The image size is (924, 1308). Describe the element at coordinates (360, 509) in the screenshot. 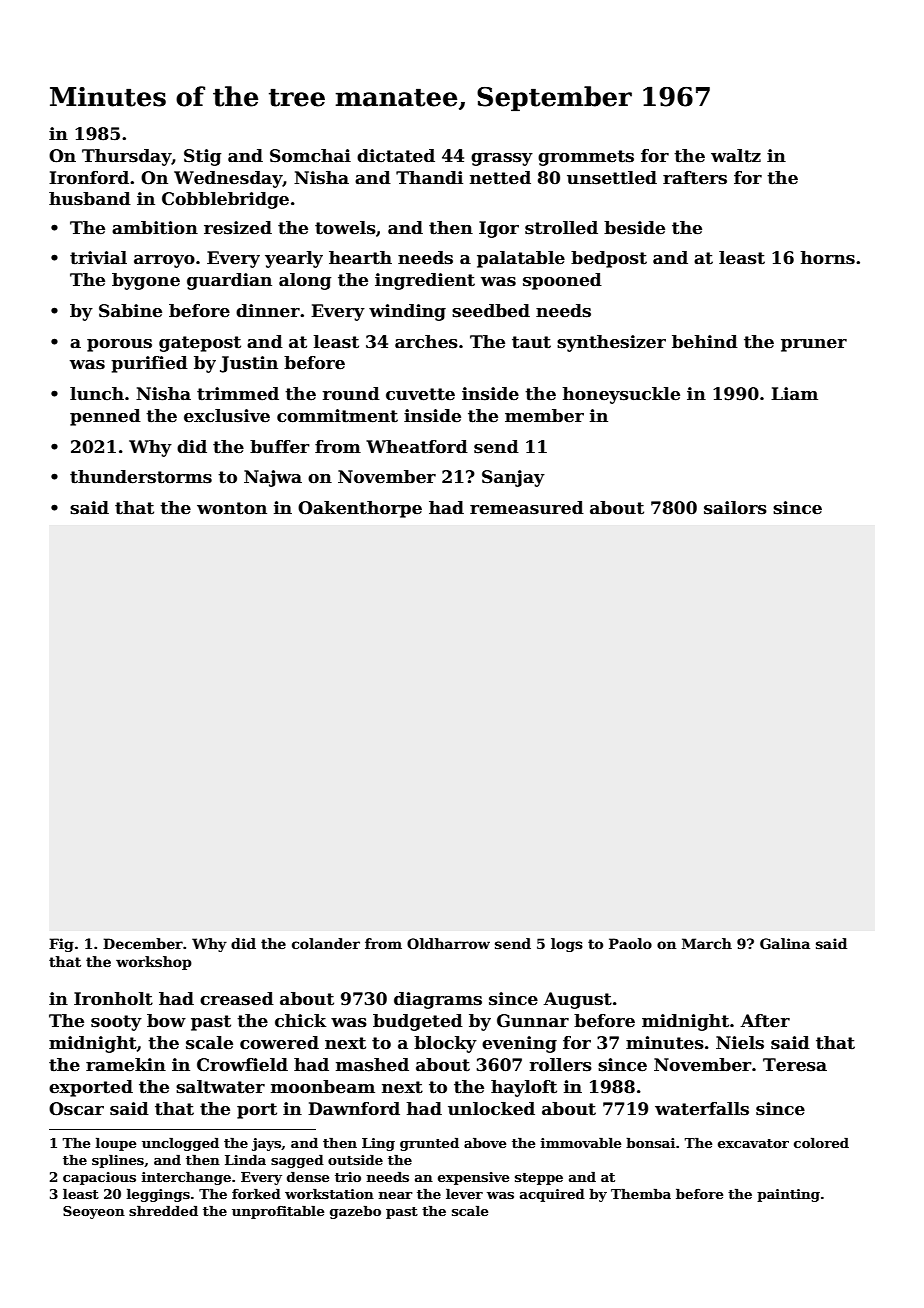

I see `Oakenthorpe` at that location.
